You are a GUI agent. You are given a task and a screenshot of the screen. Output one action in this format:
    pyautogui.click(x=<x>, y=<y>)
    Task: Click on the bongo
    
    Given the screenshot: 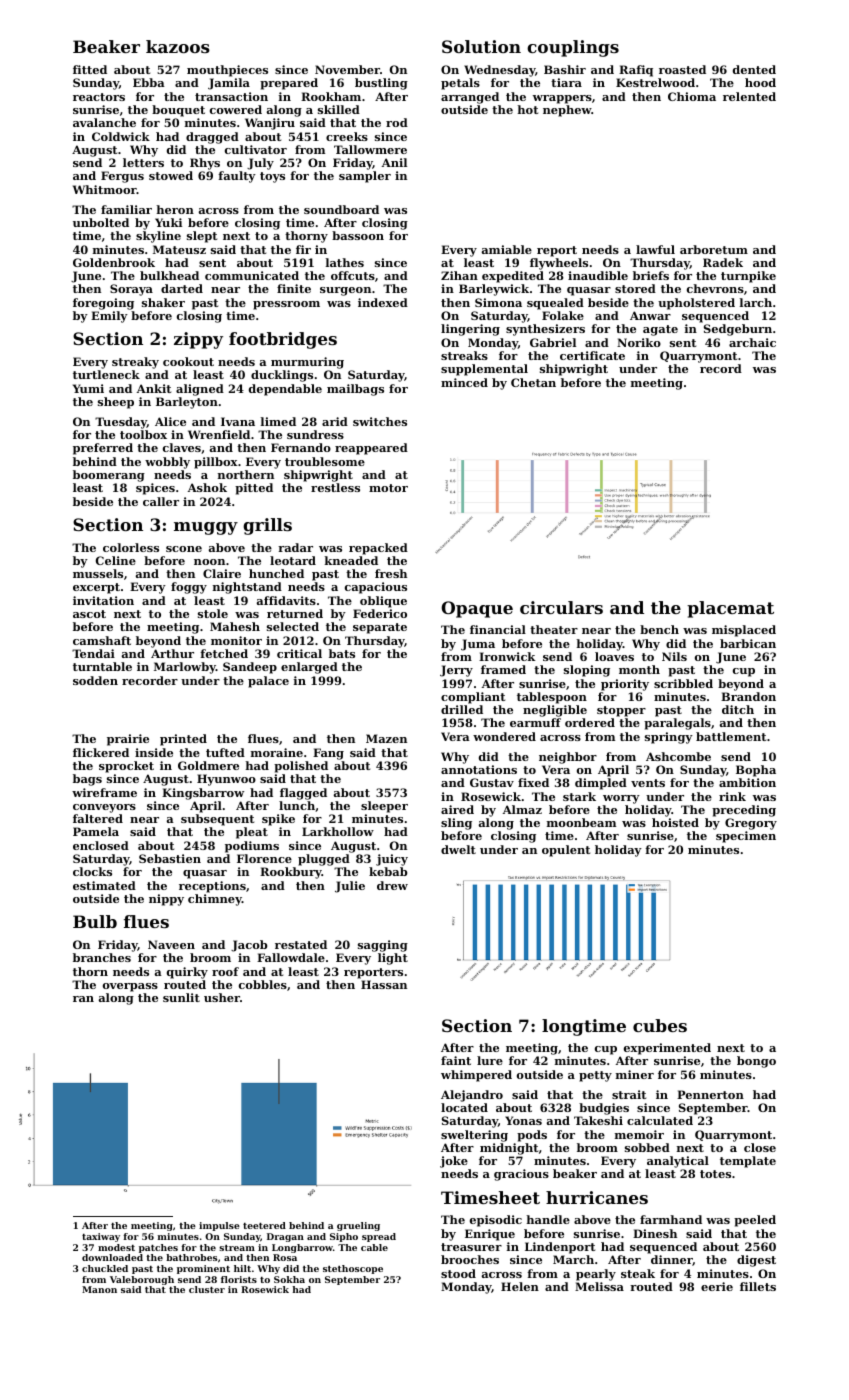 What is the action you would take?
    pyautogui.click(x=756, y=1062)
